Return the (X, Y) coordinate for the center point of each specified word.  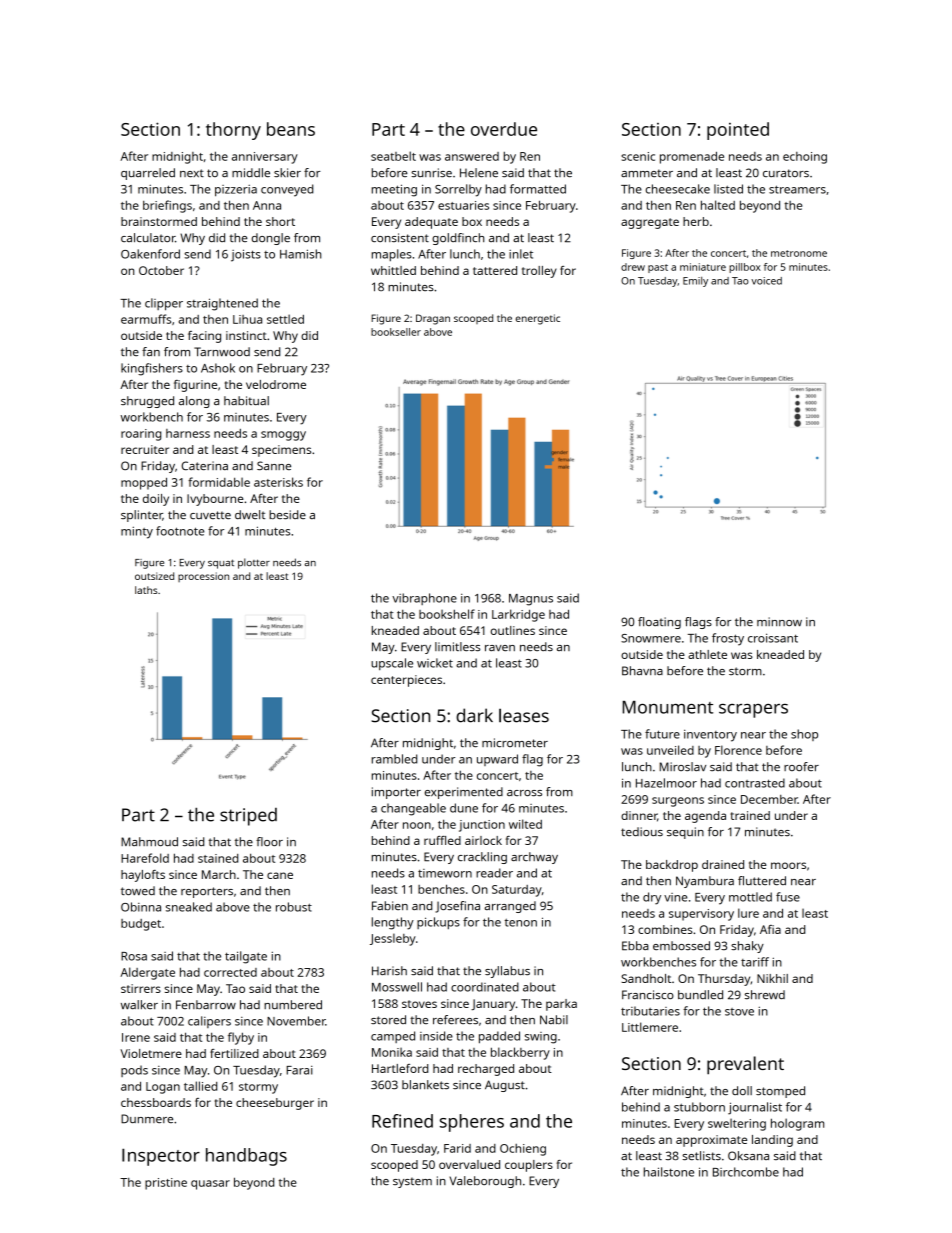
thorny (233, 131)
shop (804, 735)
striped (248, 817)
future (662, 734)
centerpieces (406, 681)
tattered (495, 270)
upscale (392, 664)
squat (221, 564)
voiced (766, 281)
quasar (210, 1185)
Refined (402, 1121)
